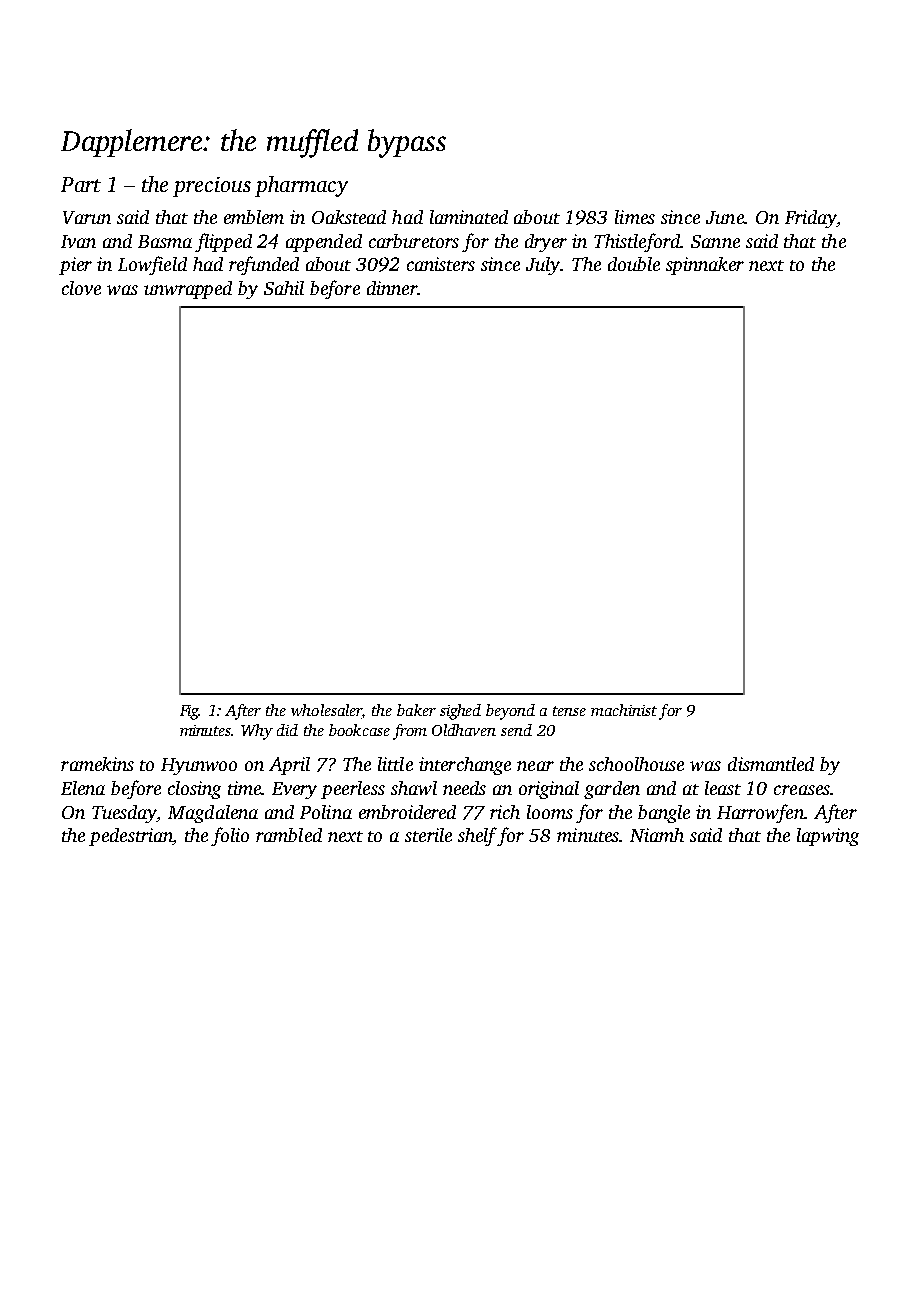 The height and width of the screenshot is (1308, 924). Describe the element at coordinates (569, 711) in the screenshot. I see `tense` at that location.
